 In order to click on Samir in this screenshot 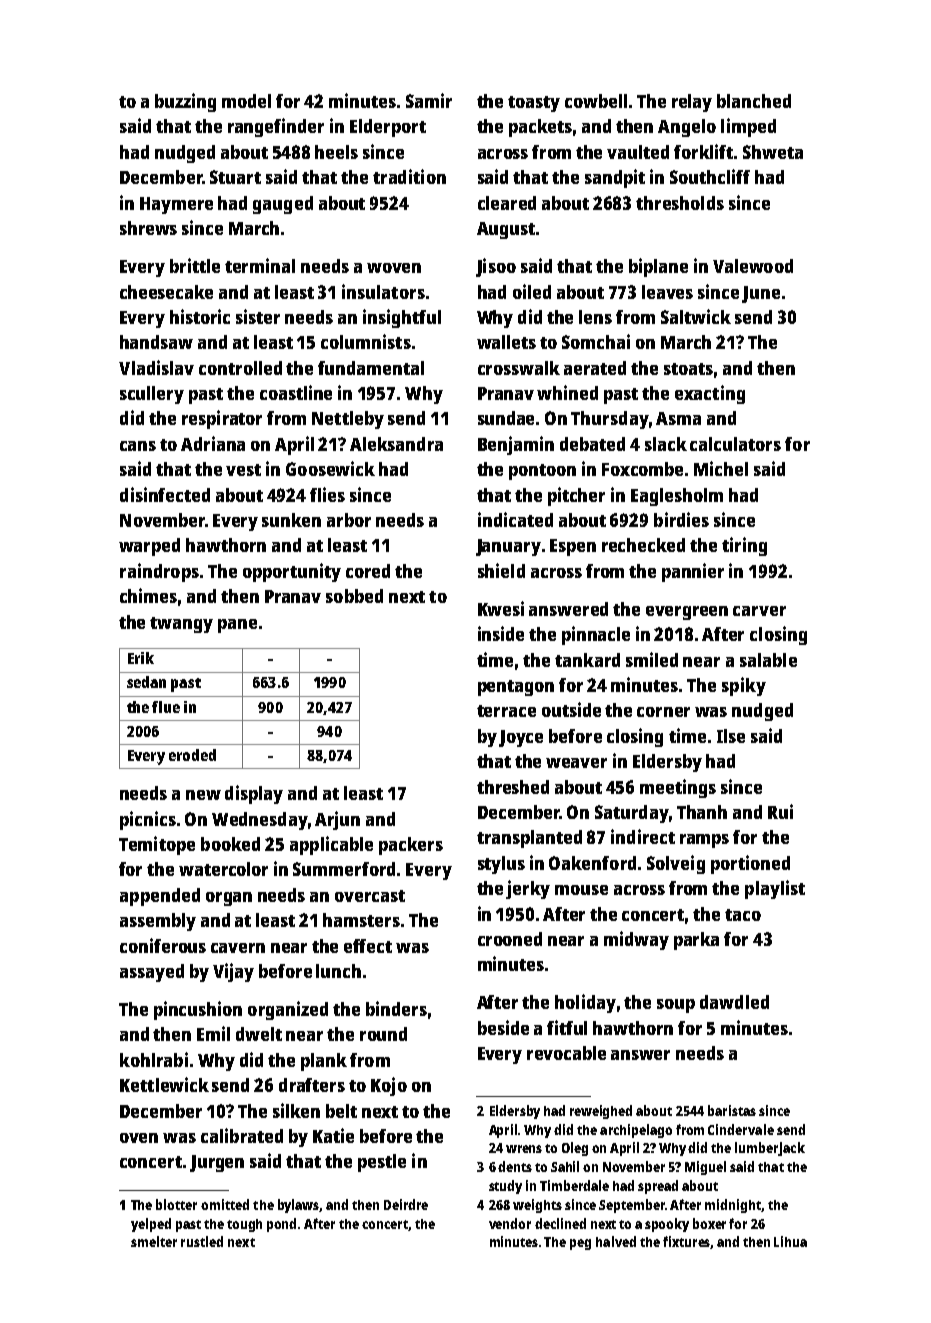, I will do `click(429, 100)`.
